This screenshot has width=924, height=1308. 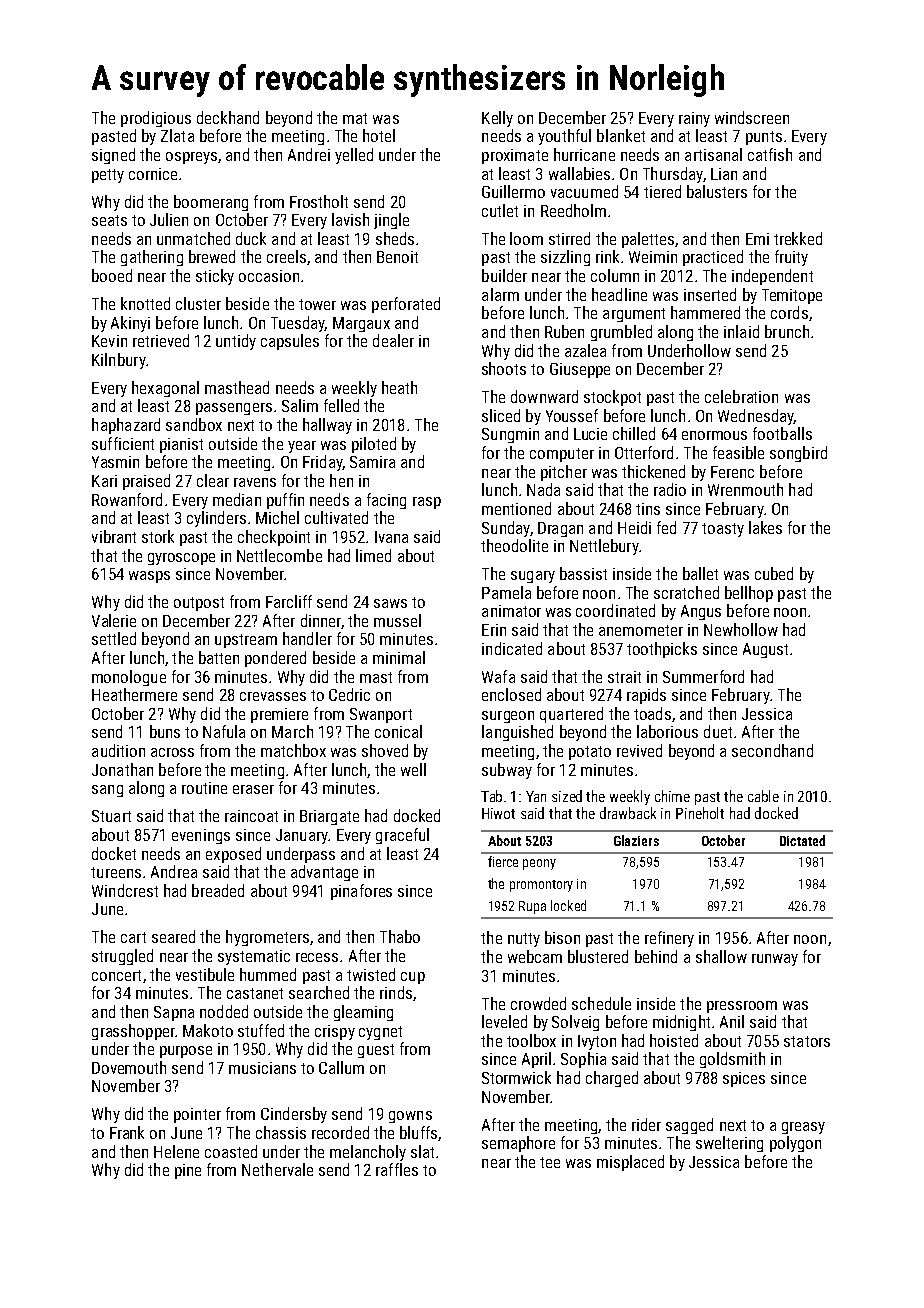 What do you see at coordinates (379, 135) in the screenshot?
I see `hotel` at bounding box center [379, 135].
